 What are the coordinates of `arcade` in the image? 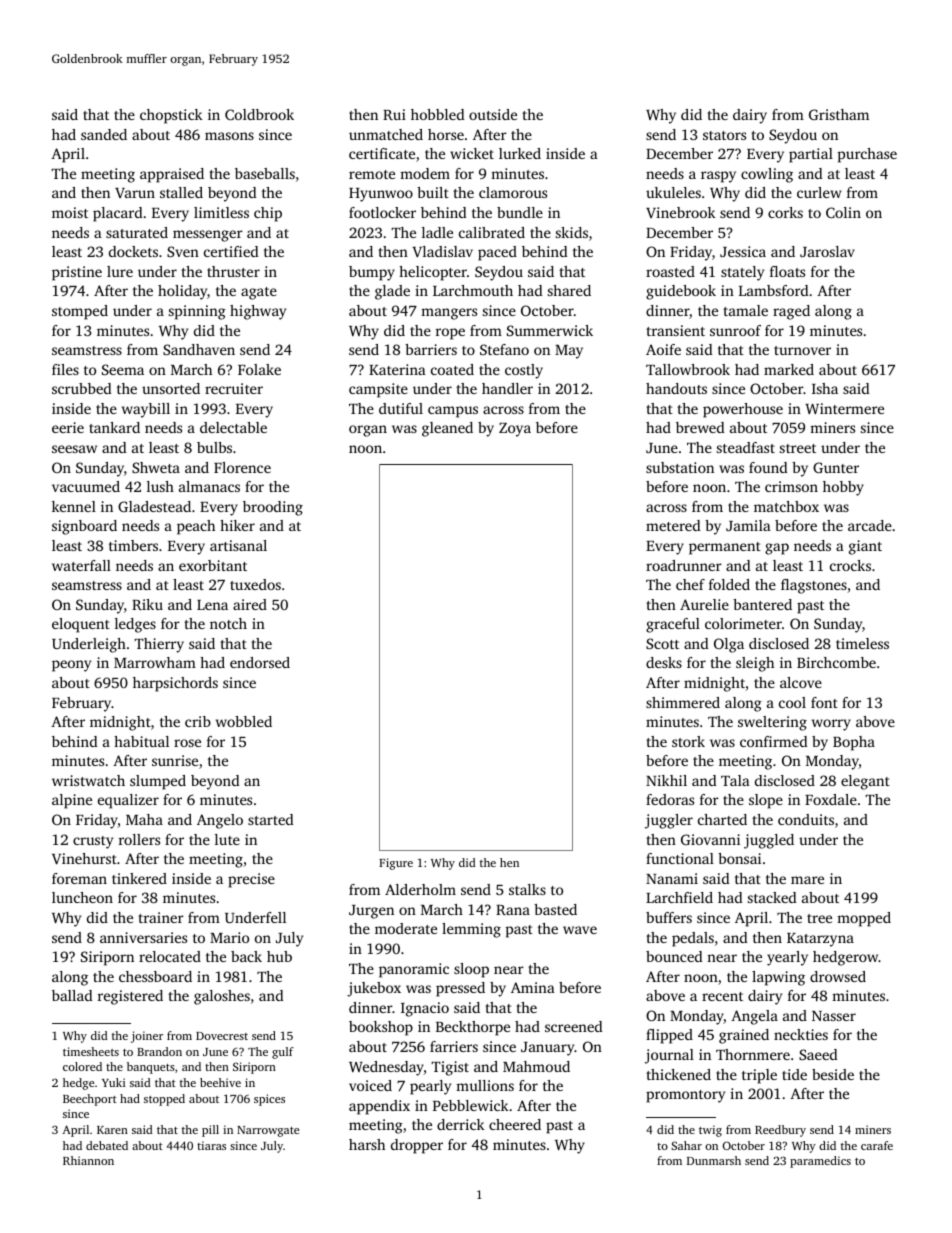 It's located at (870, 525).
